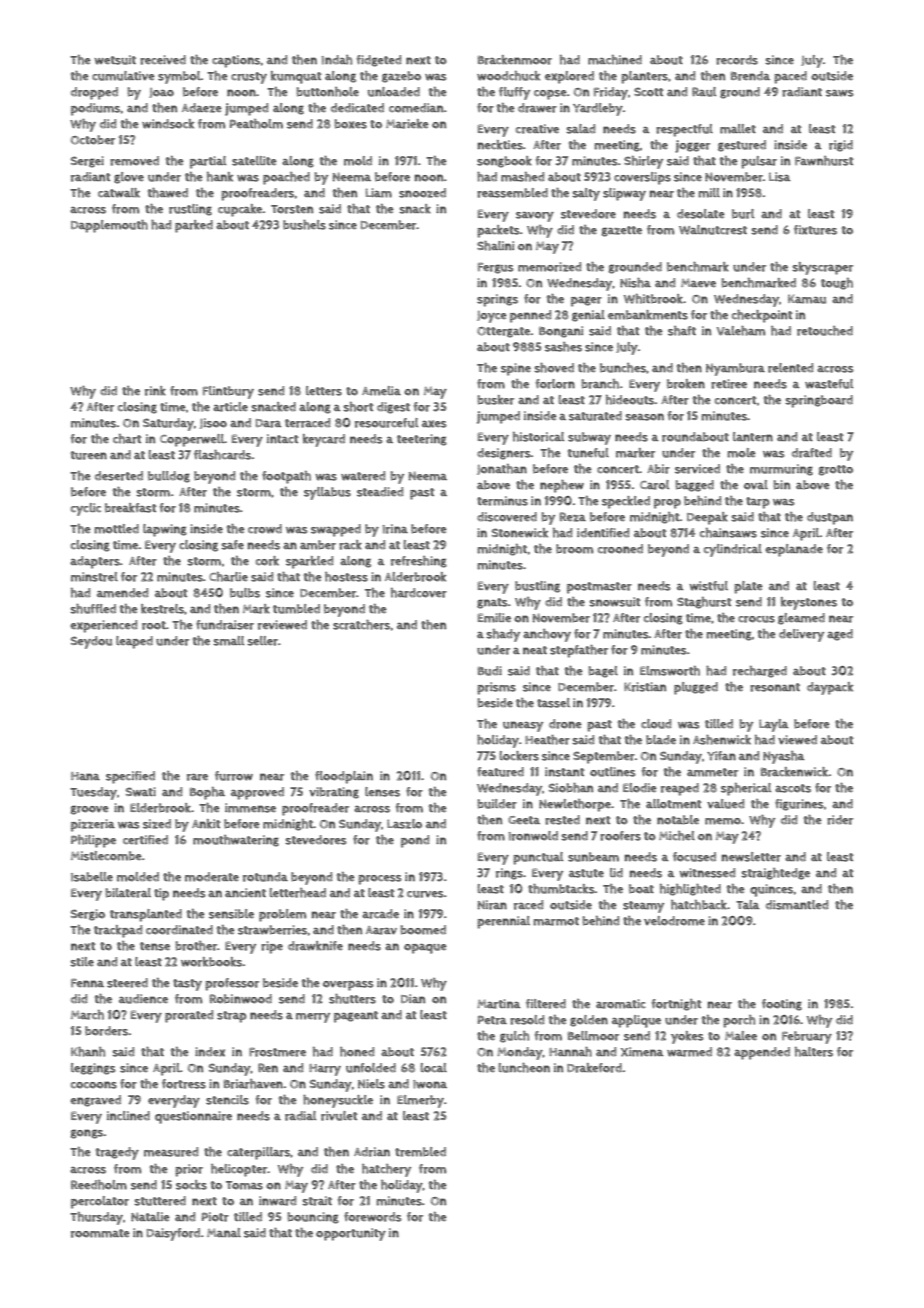 The width and height of the screenshot is (924, 1308). What do you see at coordinates (790, 77) in the screenshot?
I see `paced` at bounding box center [790, 77].
